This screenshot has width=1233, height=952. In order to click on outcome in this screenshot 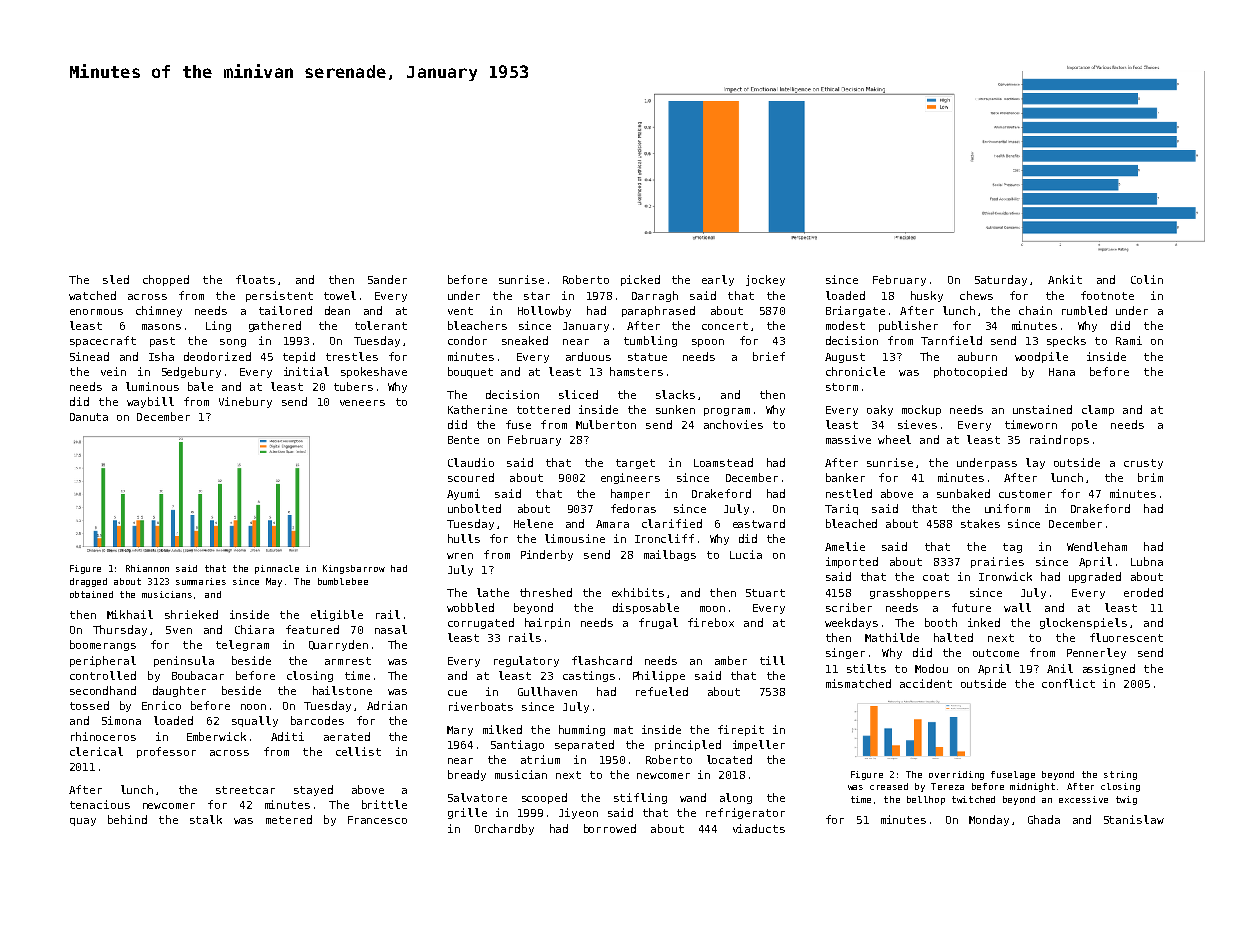, I will do `click(996, 653)`.
